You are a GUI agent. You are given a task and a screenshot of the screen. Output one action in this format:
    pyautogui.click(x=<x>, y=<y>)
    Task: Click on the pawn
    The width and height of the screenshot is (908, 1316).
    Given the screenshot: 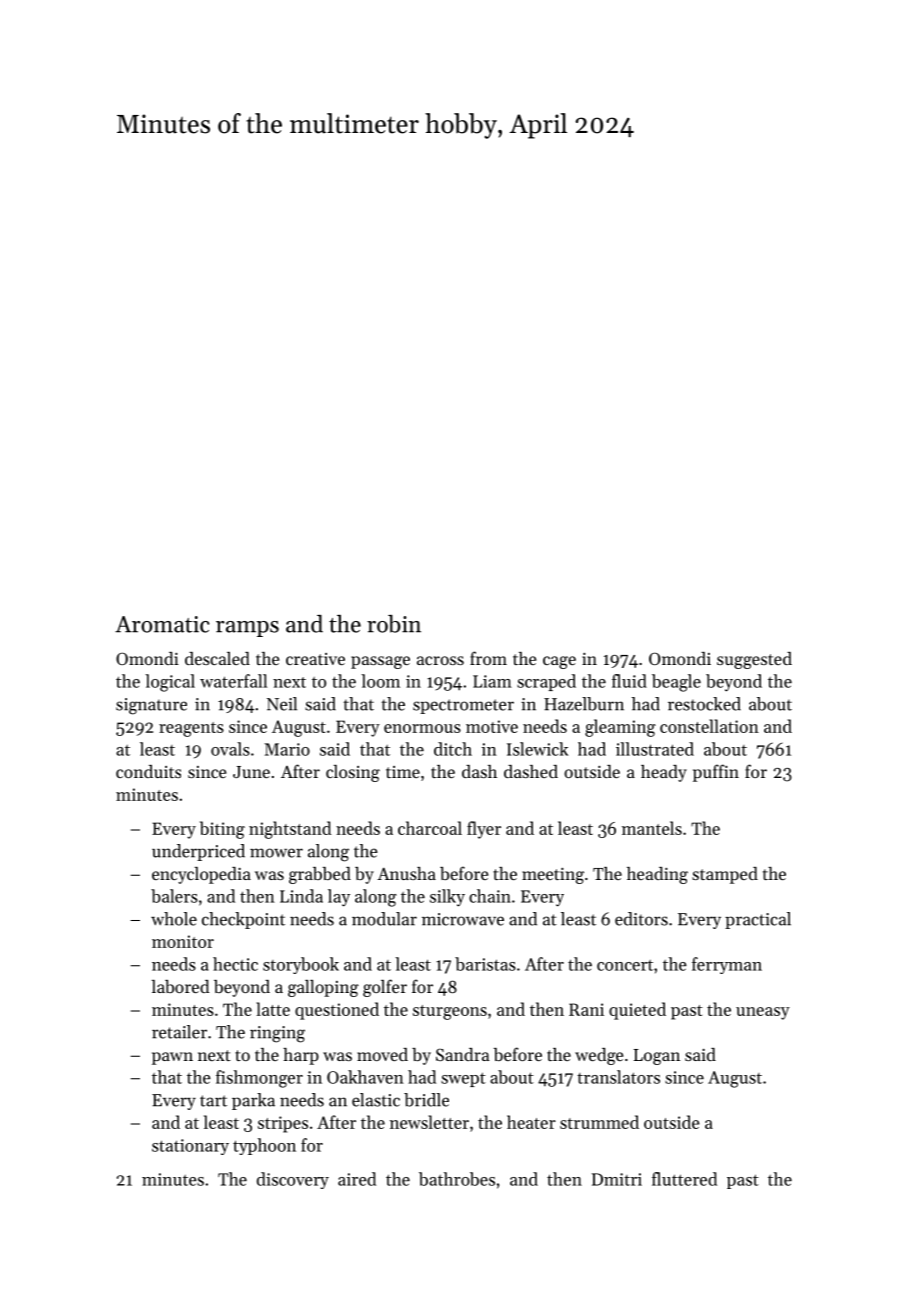 What is the action you would take?
    pyautogui.click(x=172, y=1058)
